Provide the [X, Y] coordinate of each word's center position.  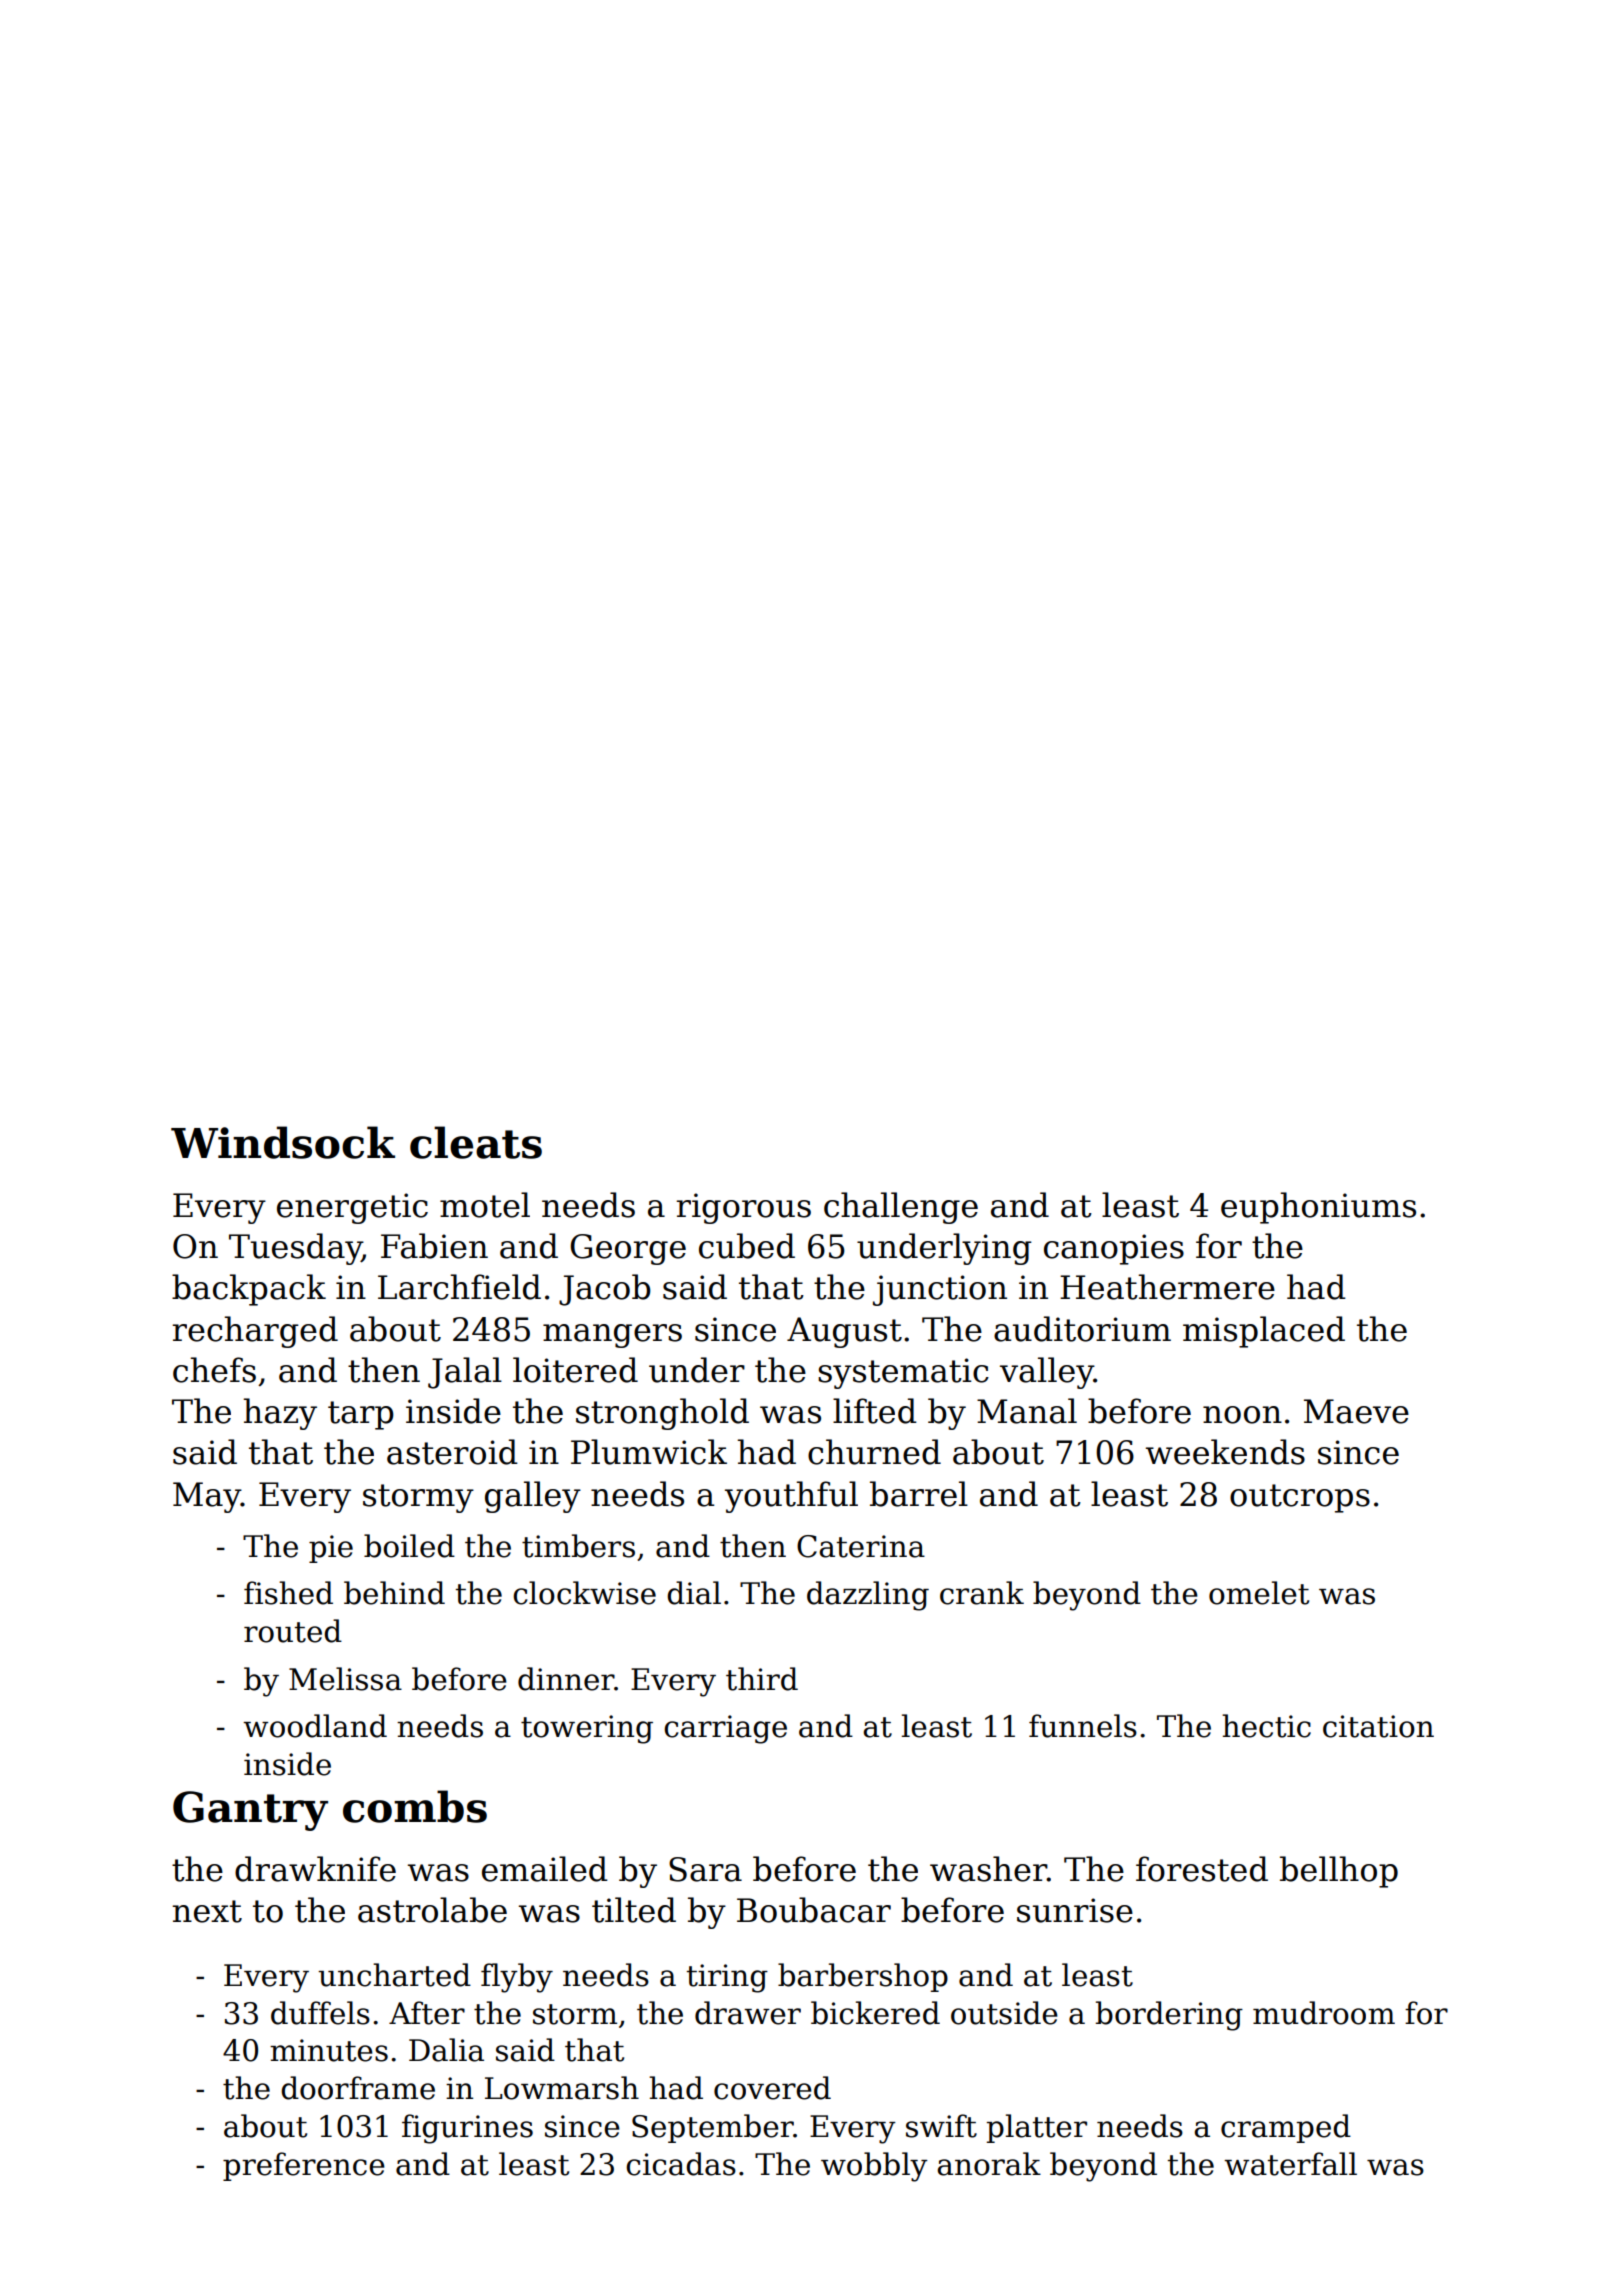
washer [988, 1869]
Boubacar [814, 1910]
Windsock [283, 1142]
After [427, 2013]
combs [415, 1806]
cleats [476, 1142]
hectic [1266, 1726]
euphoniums [1318, 1208]
